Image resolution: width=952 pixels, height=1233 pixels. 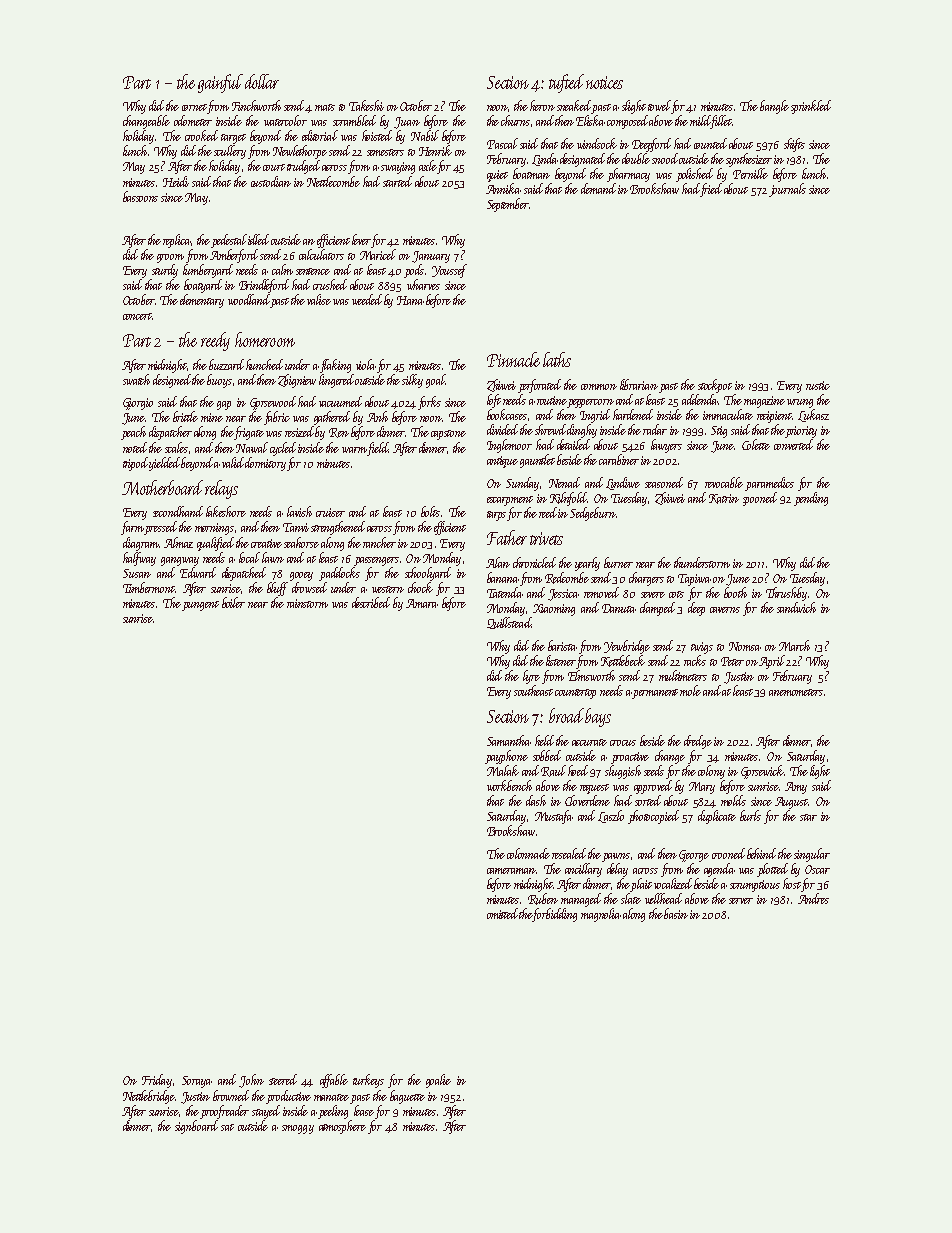 I want to click on baguette, so click(x=407, y=1097).
